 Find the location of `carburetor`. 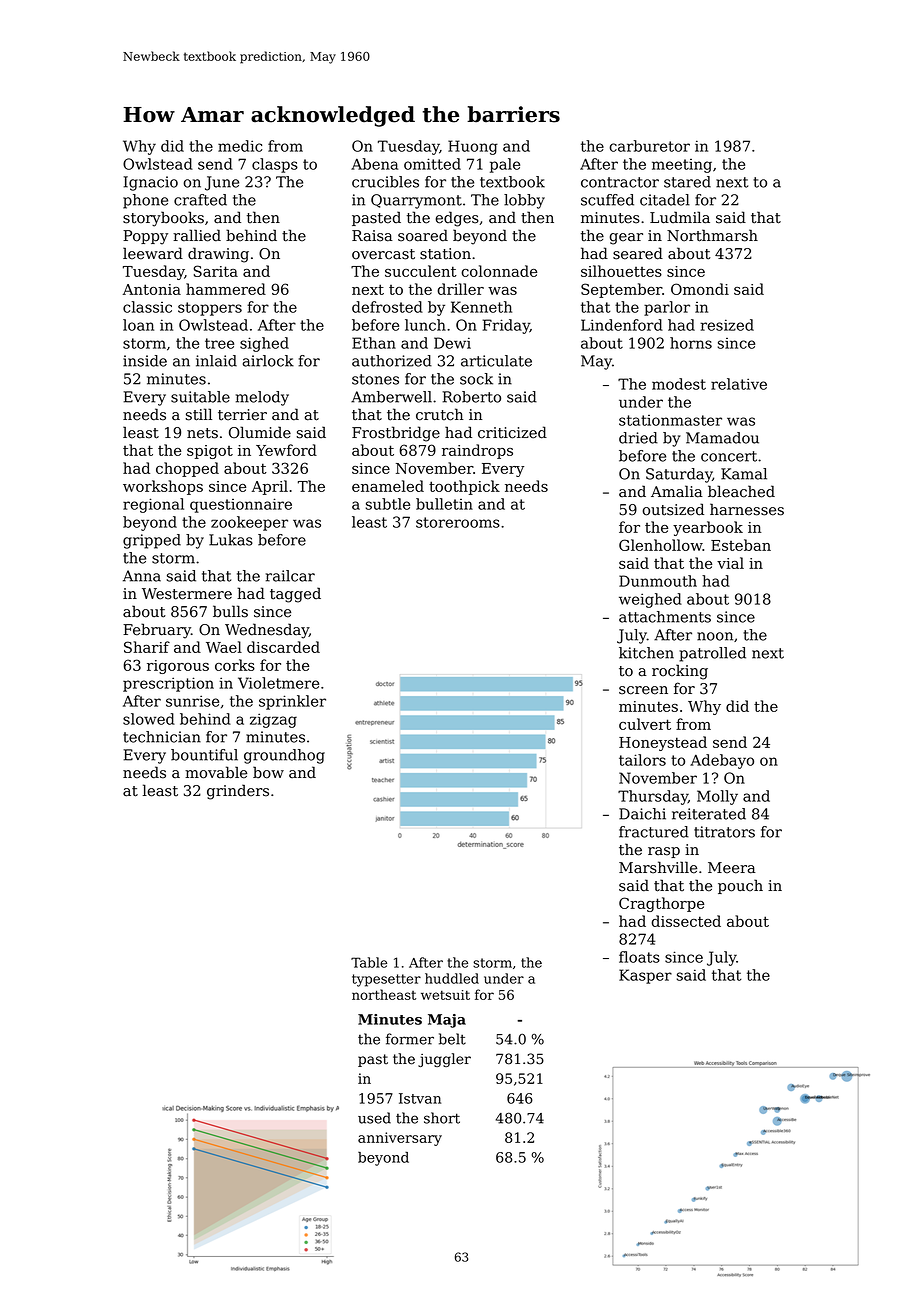

carburetor is located at coordinates (649, 146).
